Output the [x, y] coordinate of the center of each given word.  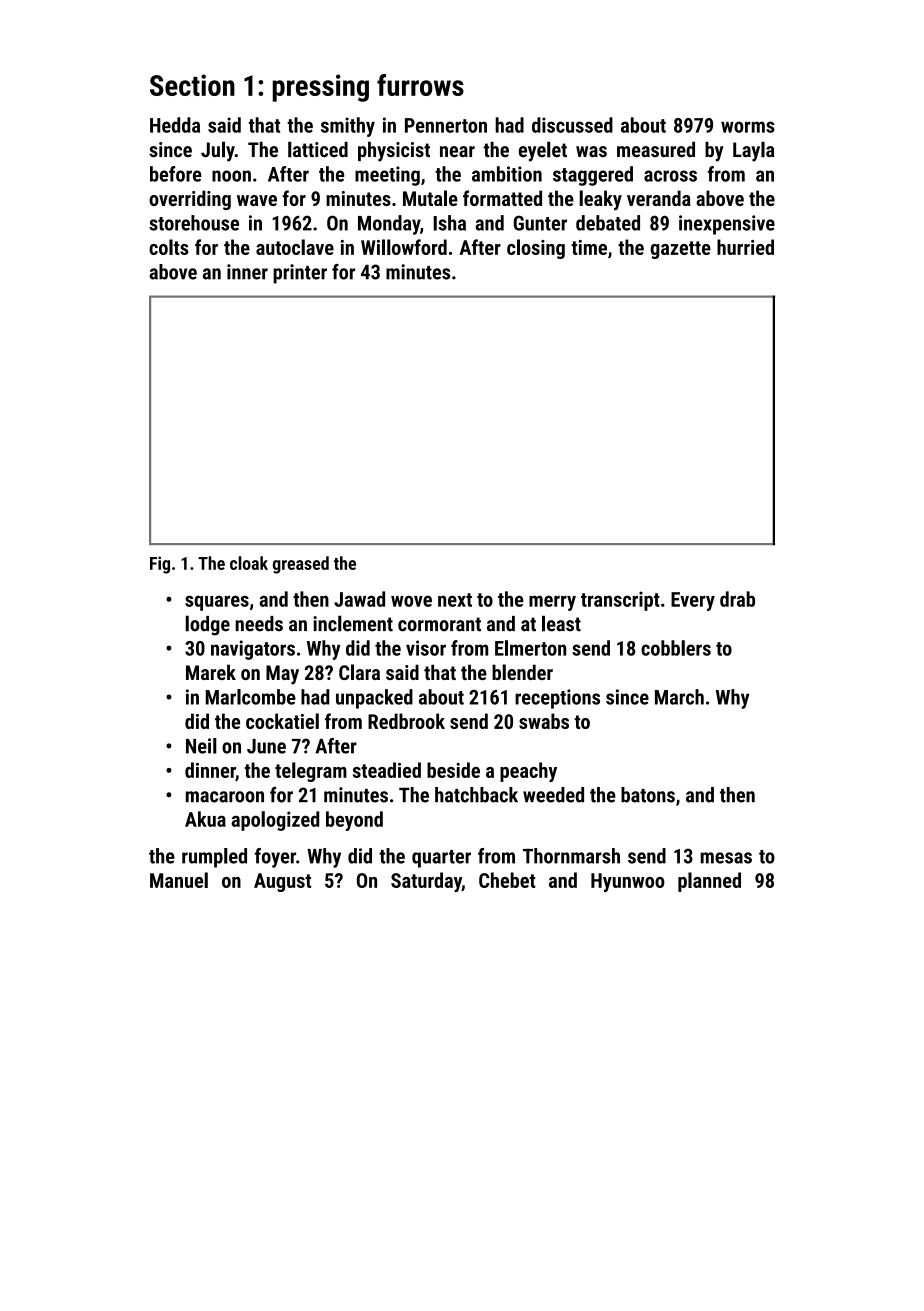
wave [257, 200]
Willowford [404, 247]
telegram [311, 772]
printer [300, 274]
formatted [502, 198]
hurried [745, 247]
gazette [680, 250]
